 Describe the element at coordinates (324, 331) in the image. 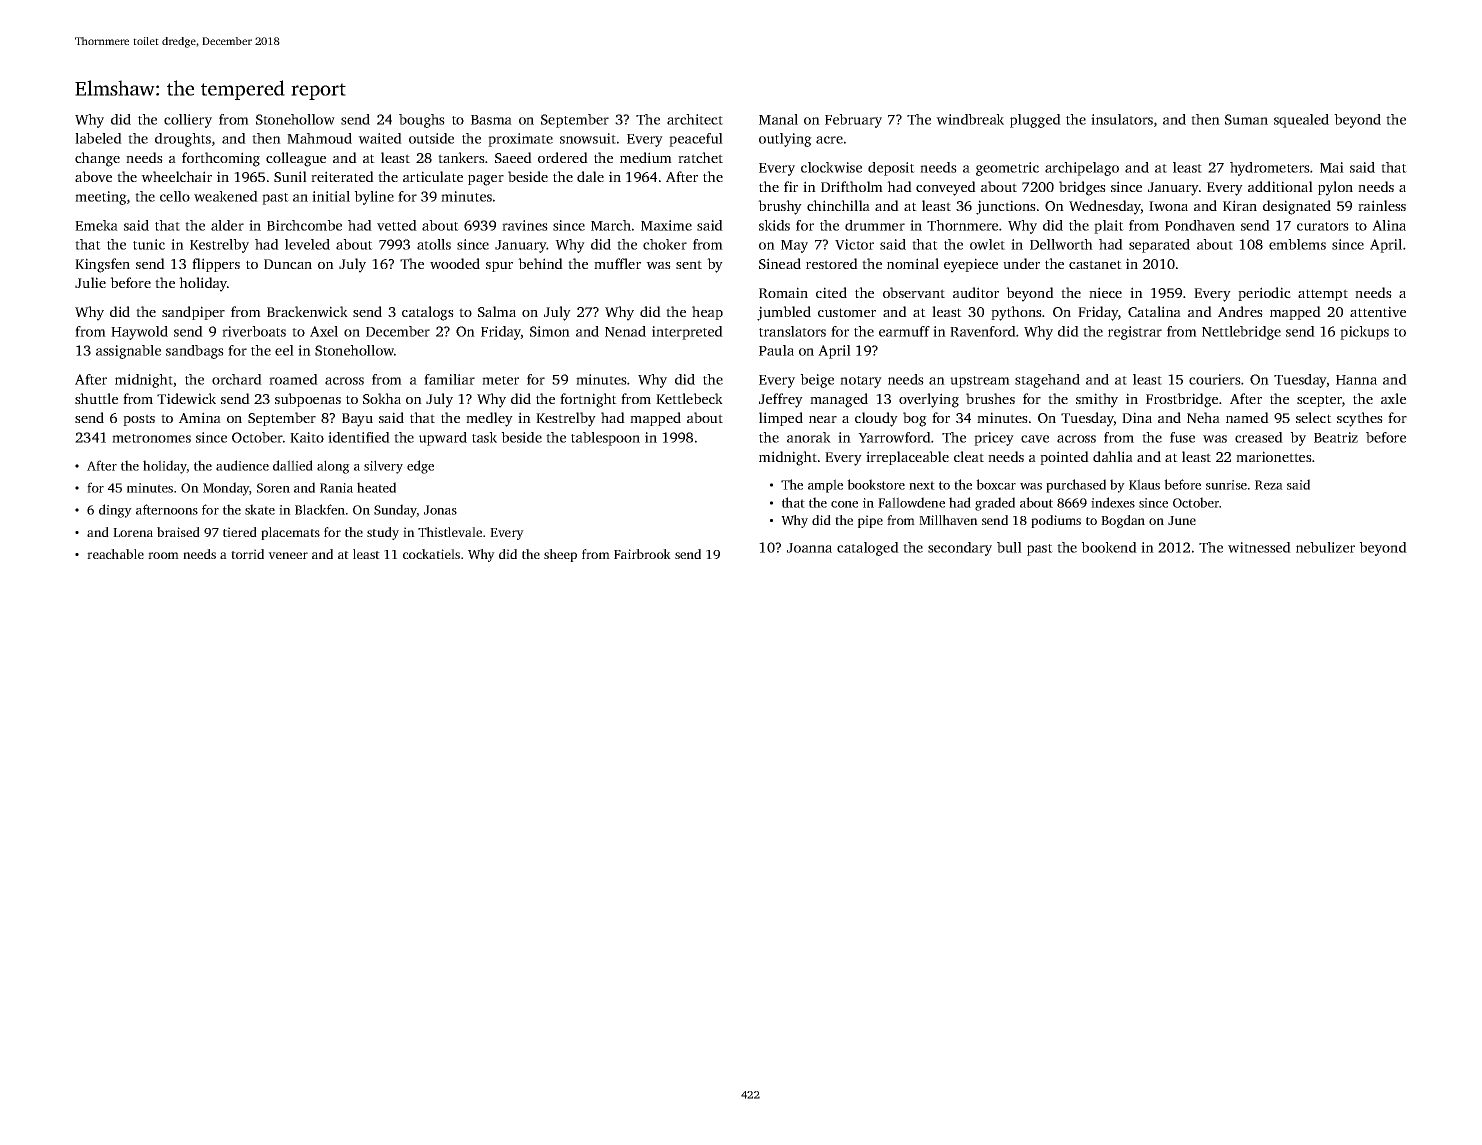

I see `Axel` at that location.
